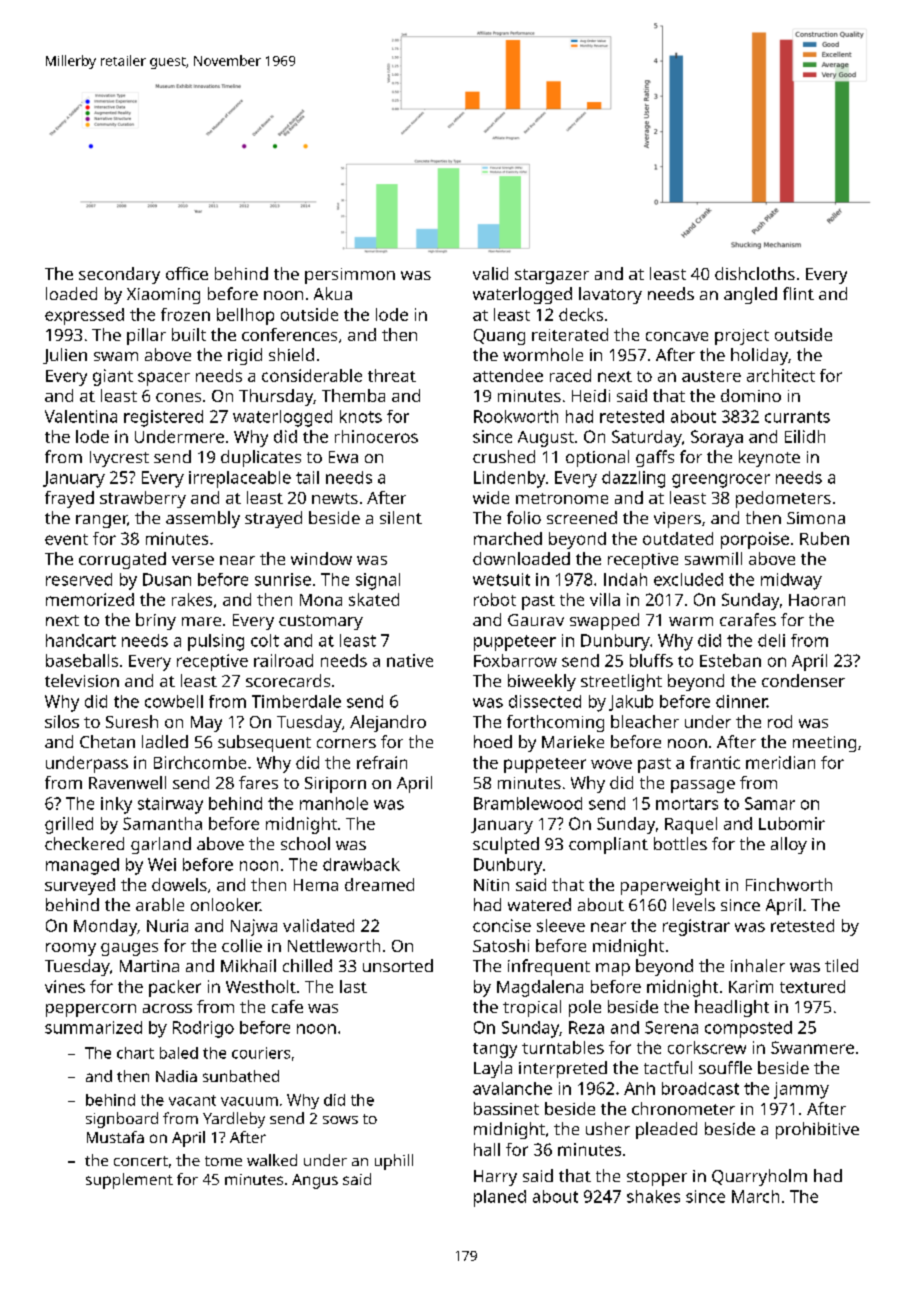 The width and height of the image is (908, 1316). What do you see at coordinates (376, 436) in the image?
I see `rhinoceros` at bounding box center [376, 436].
